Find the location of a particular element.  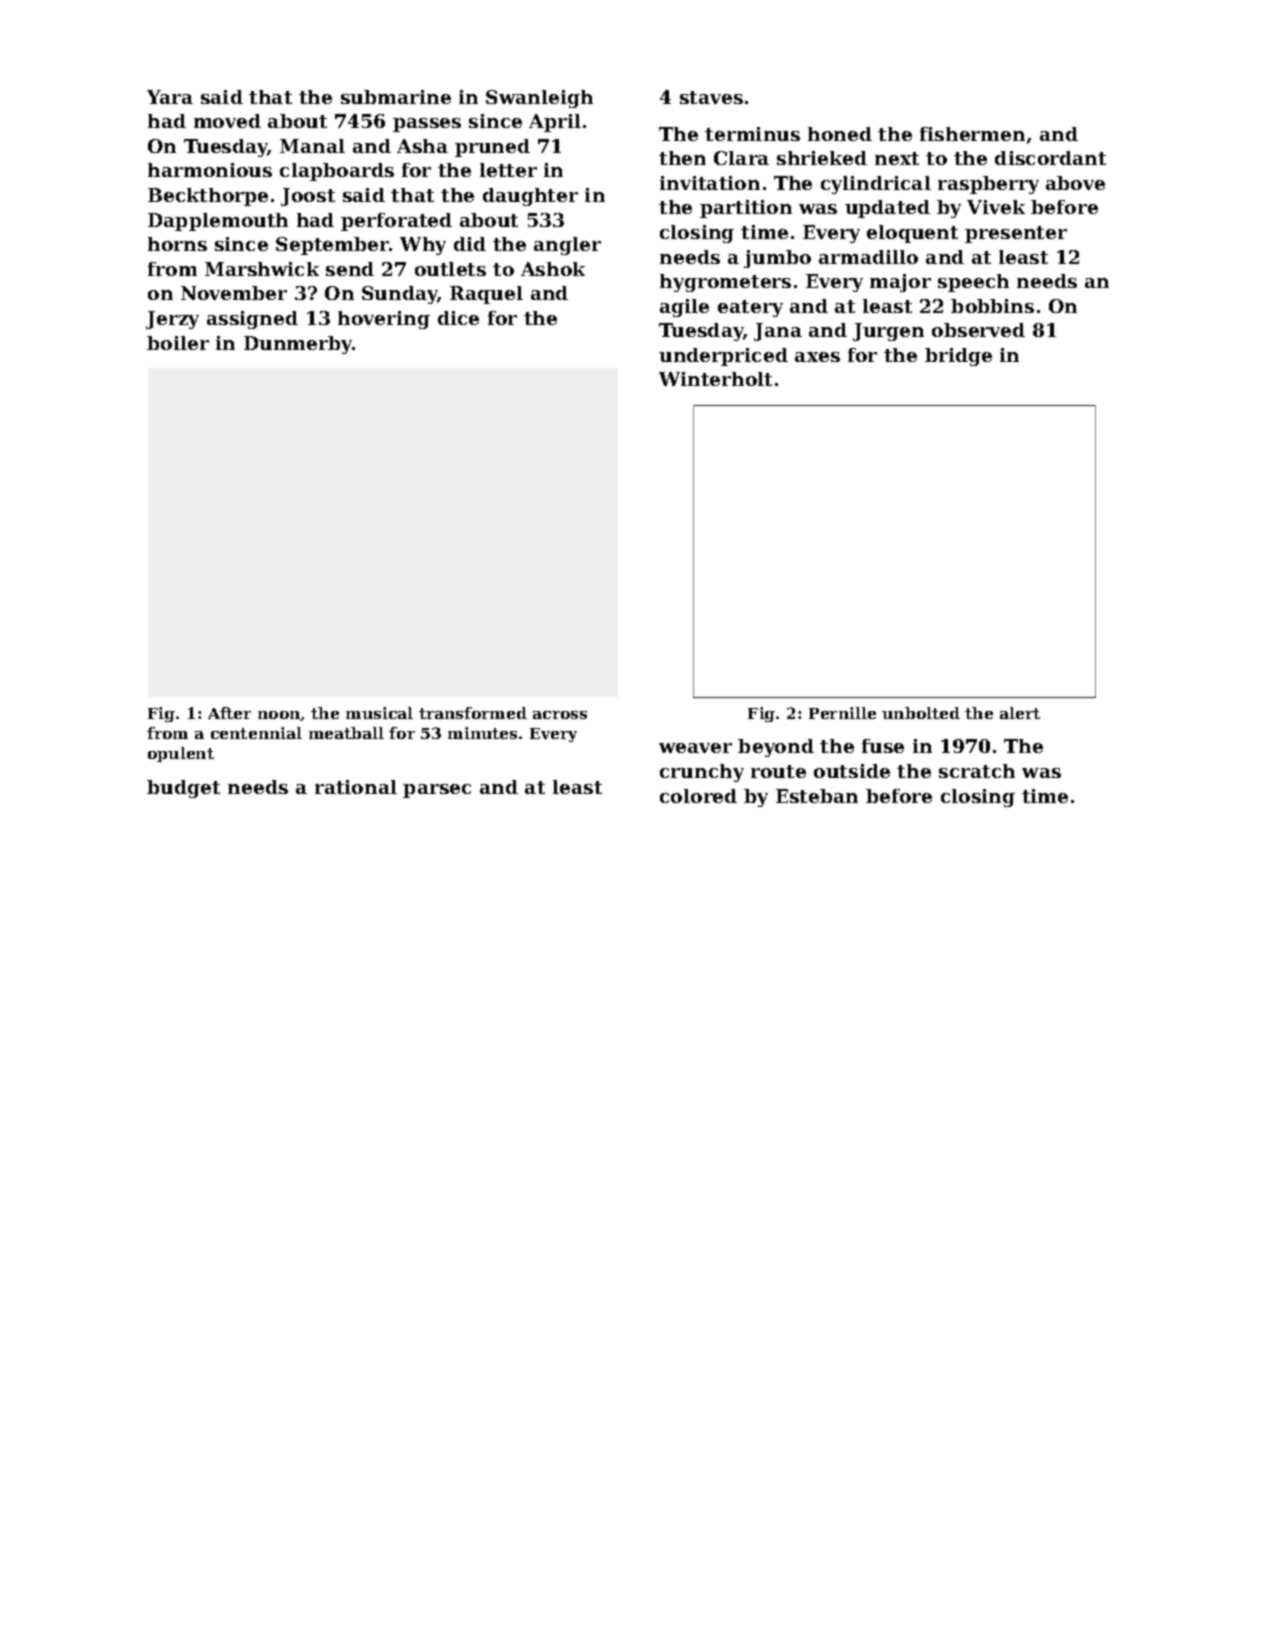

across is located at coordinates (560, 715).
